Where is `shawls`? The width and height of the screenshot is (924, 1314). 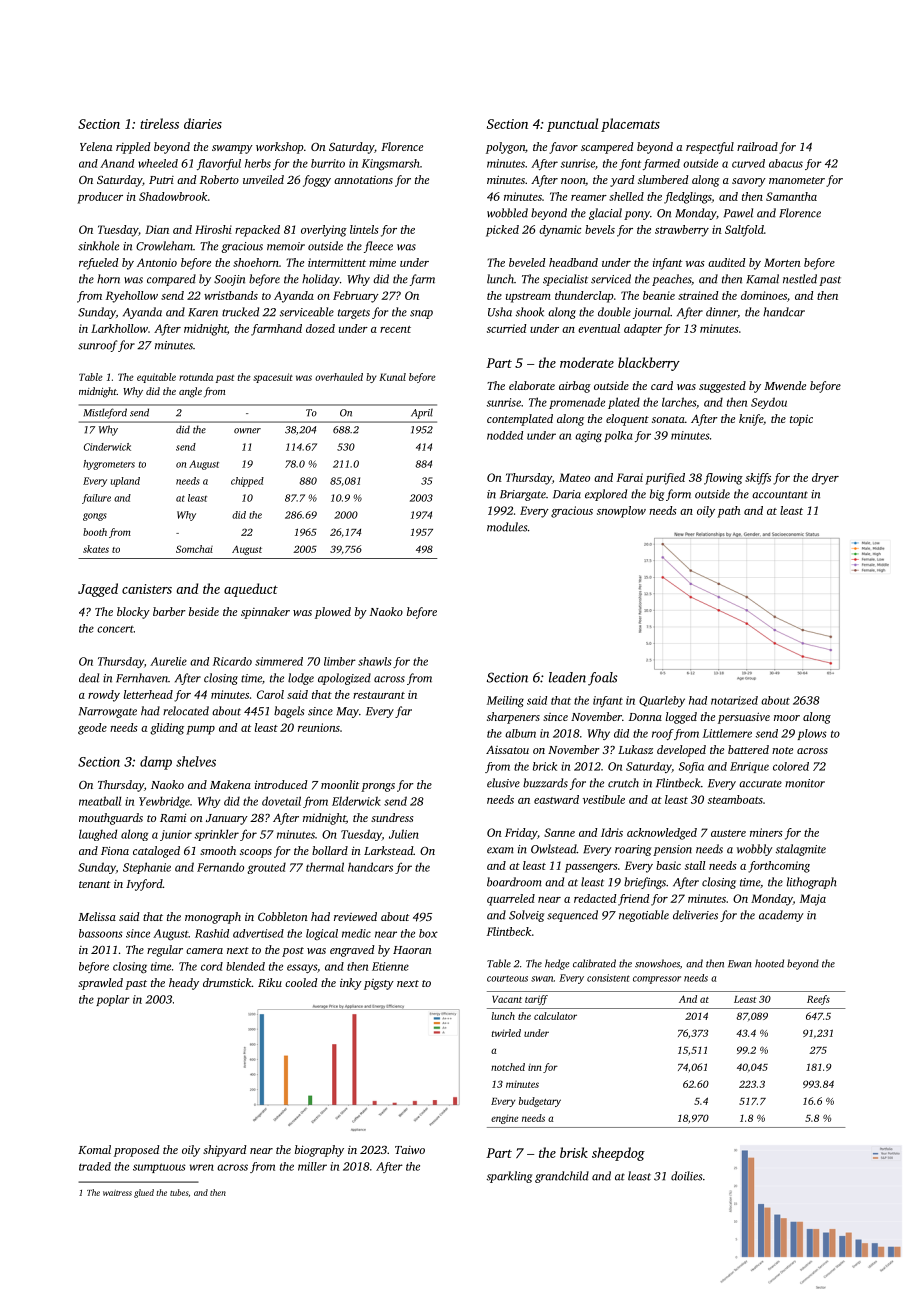
shawls is located at coordinates (375, 661).
